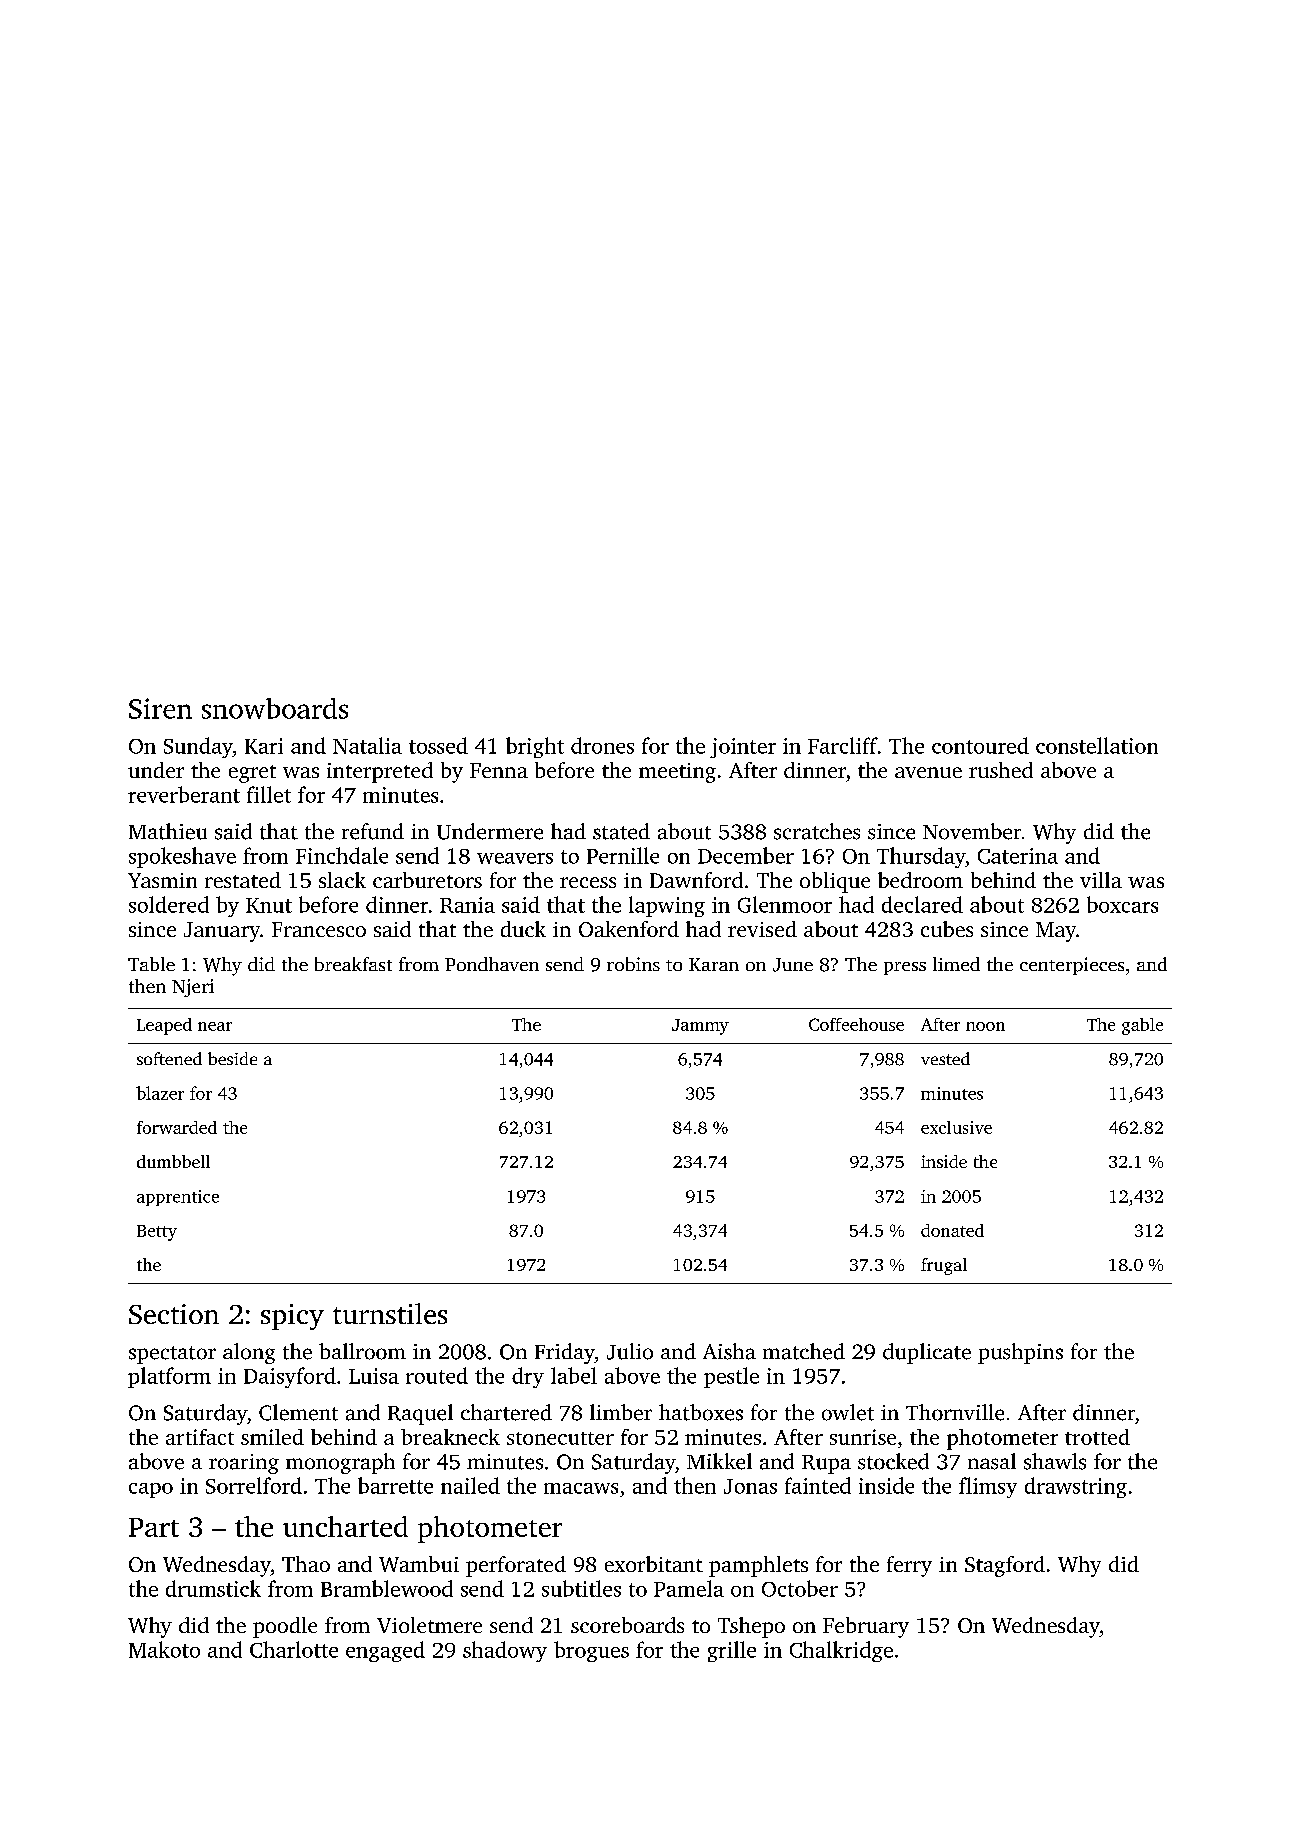 The width and height of the screenshot is (1300, 1838). I want to click on revised, so click(762, 929).
